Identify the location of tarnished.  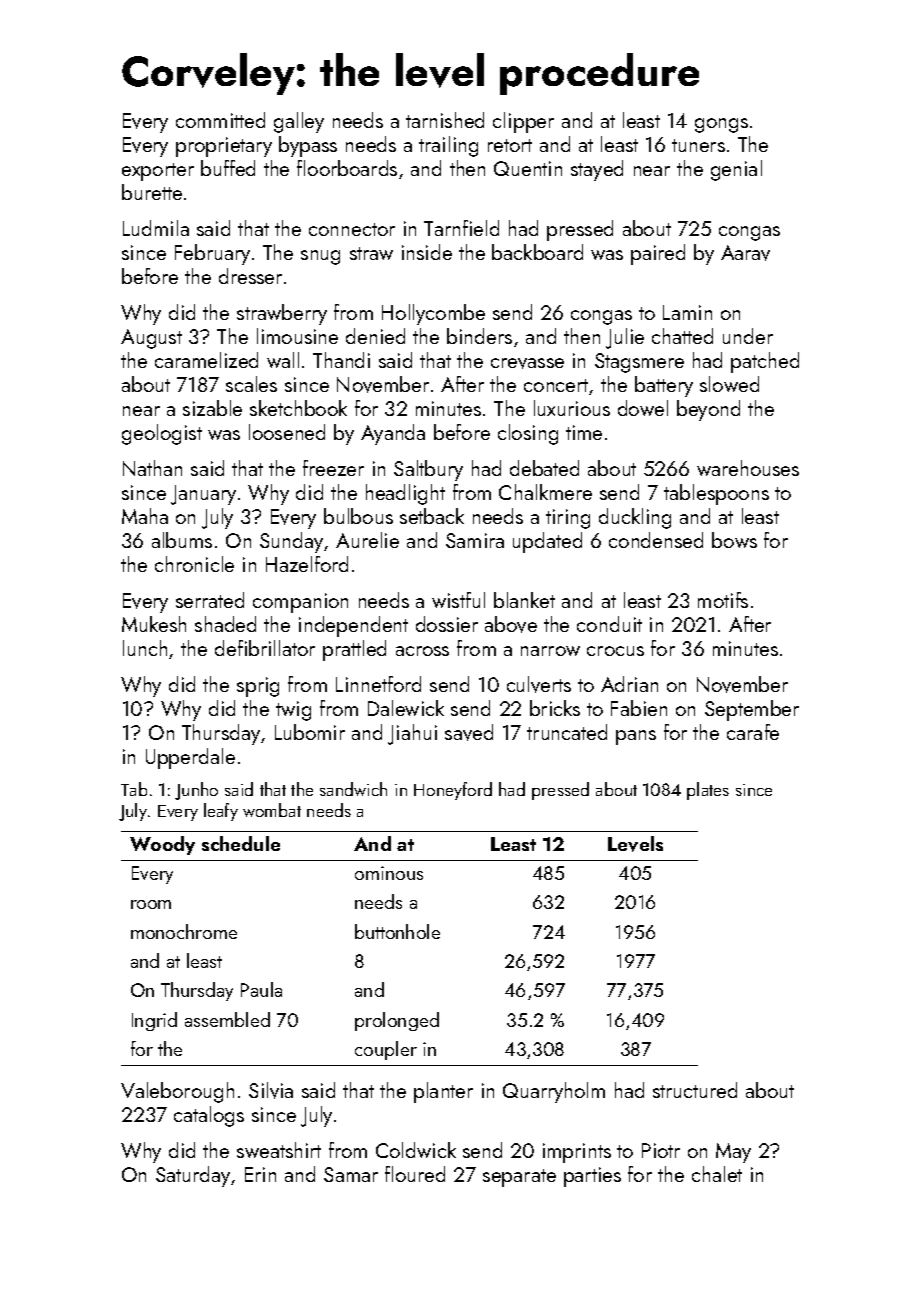
(445, 120).
